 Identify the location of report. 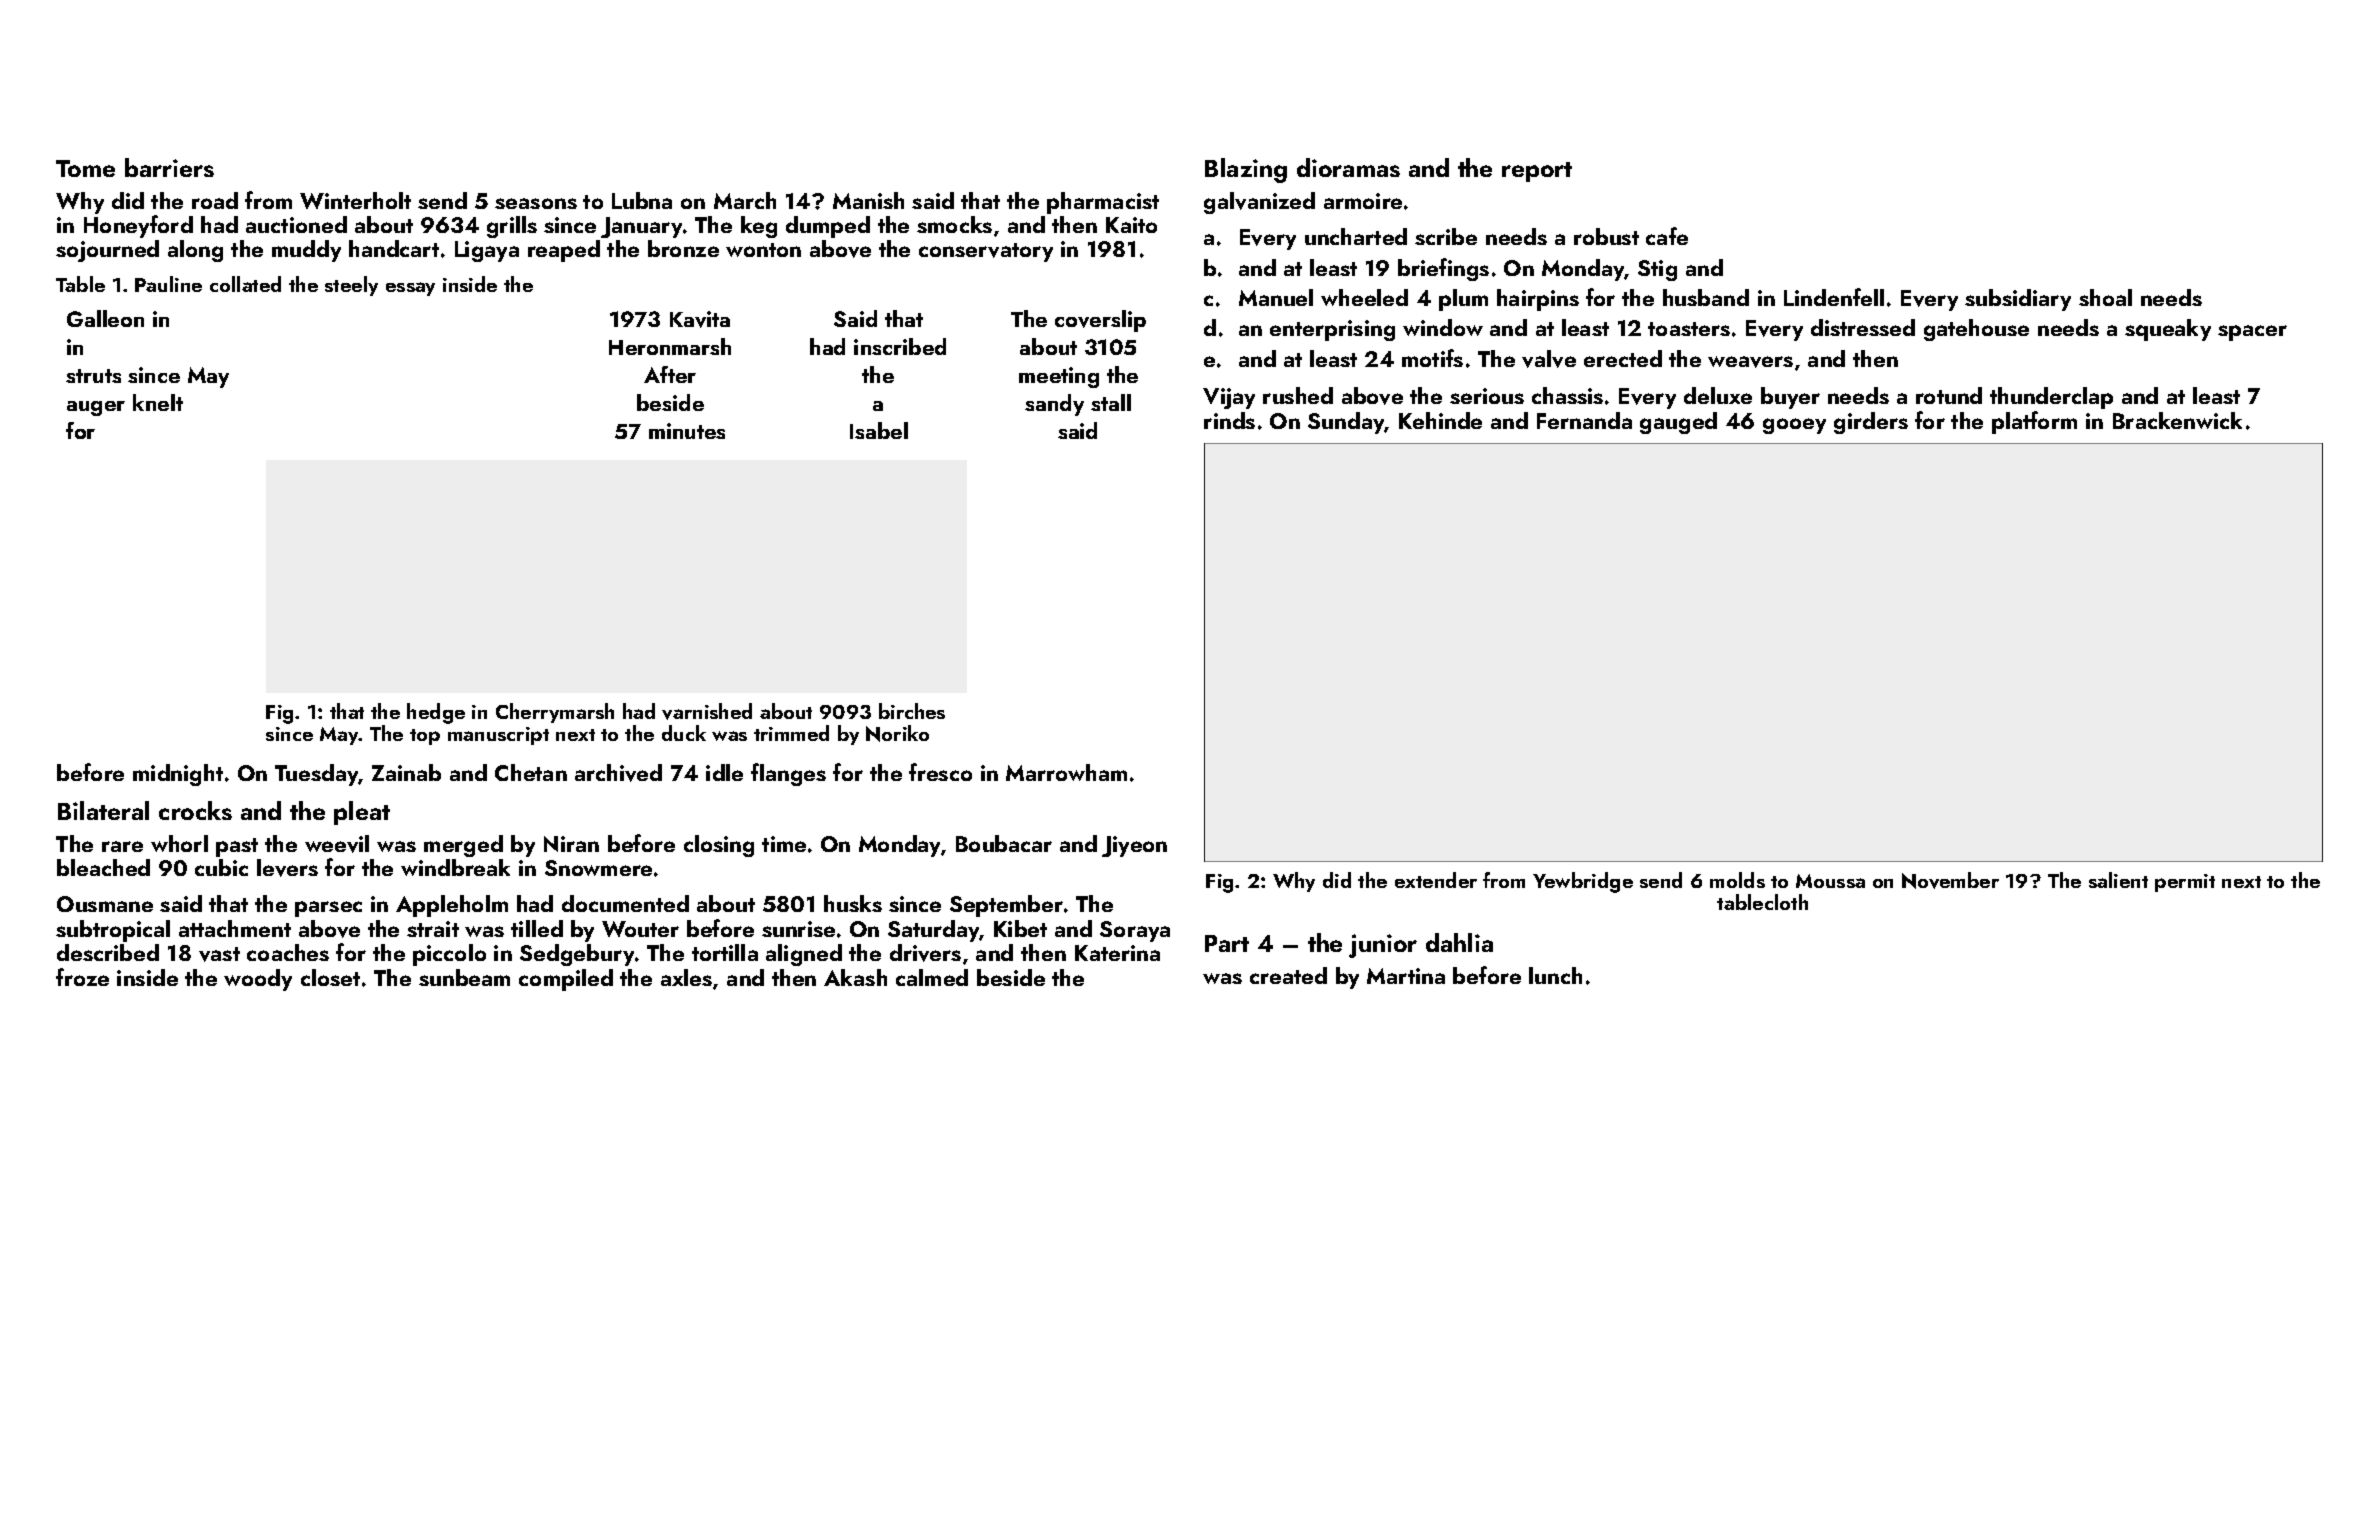
(1537, 172).
